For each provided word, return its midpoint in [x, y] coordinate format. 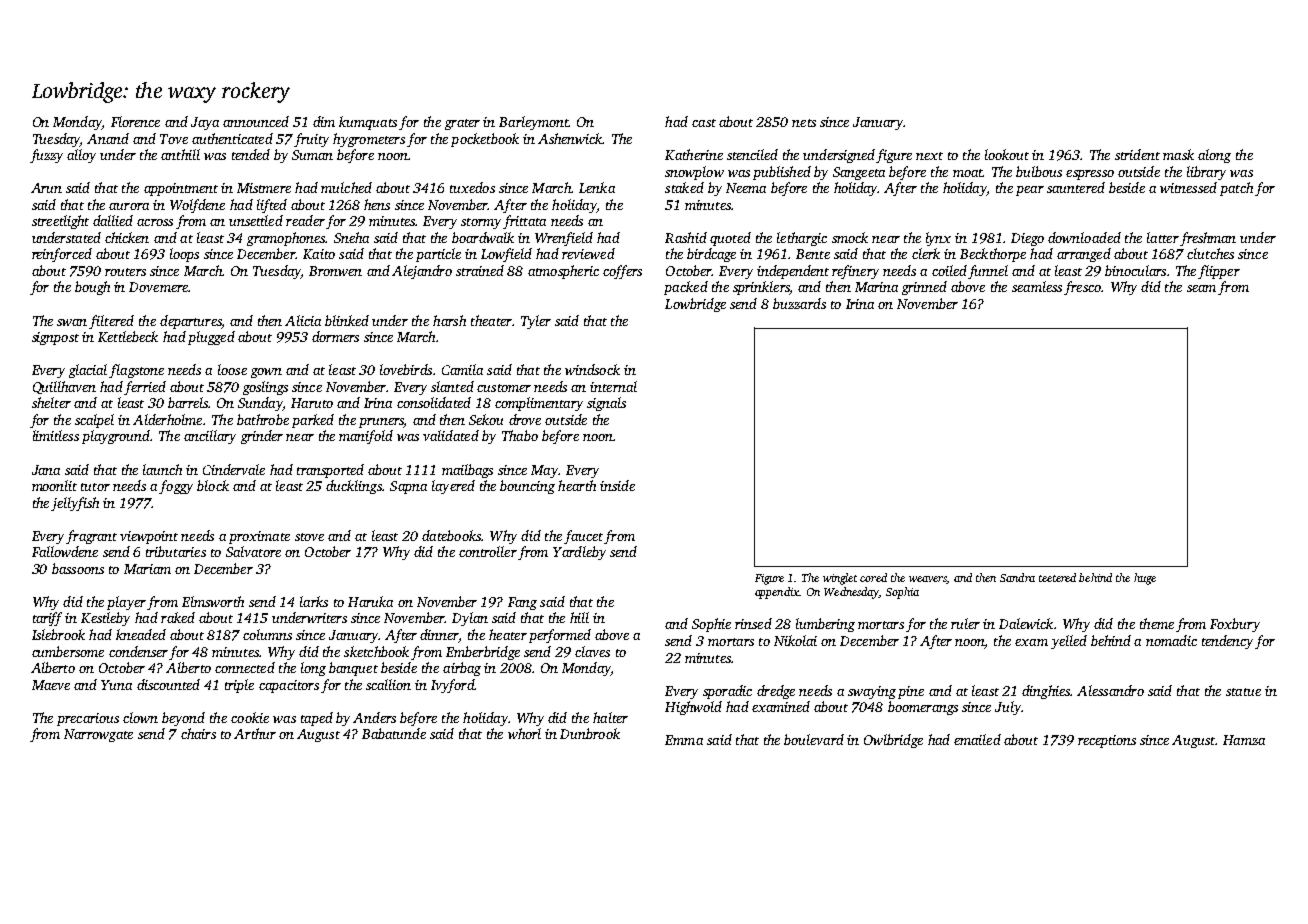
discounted [168, 684]
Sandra [1017, 577]
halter [610, 717]
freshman [1208, 239]
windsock [592, 369]
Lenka [597, 187]
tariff [47, 619]
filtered [111, 322]
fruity [311, 140]
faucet [583, 537]
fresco [1082, 288]
